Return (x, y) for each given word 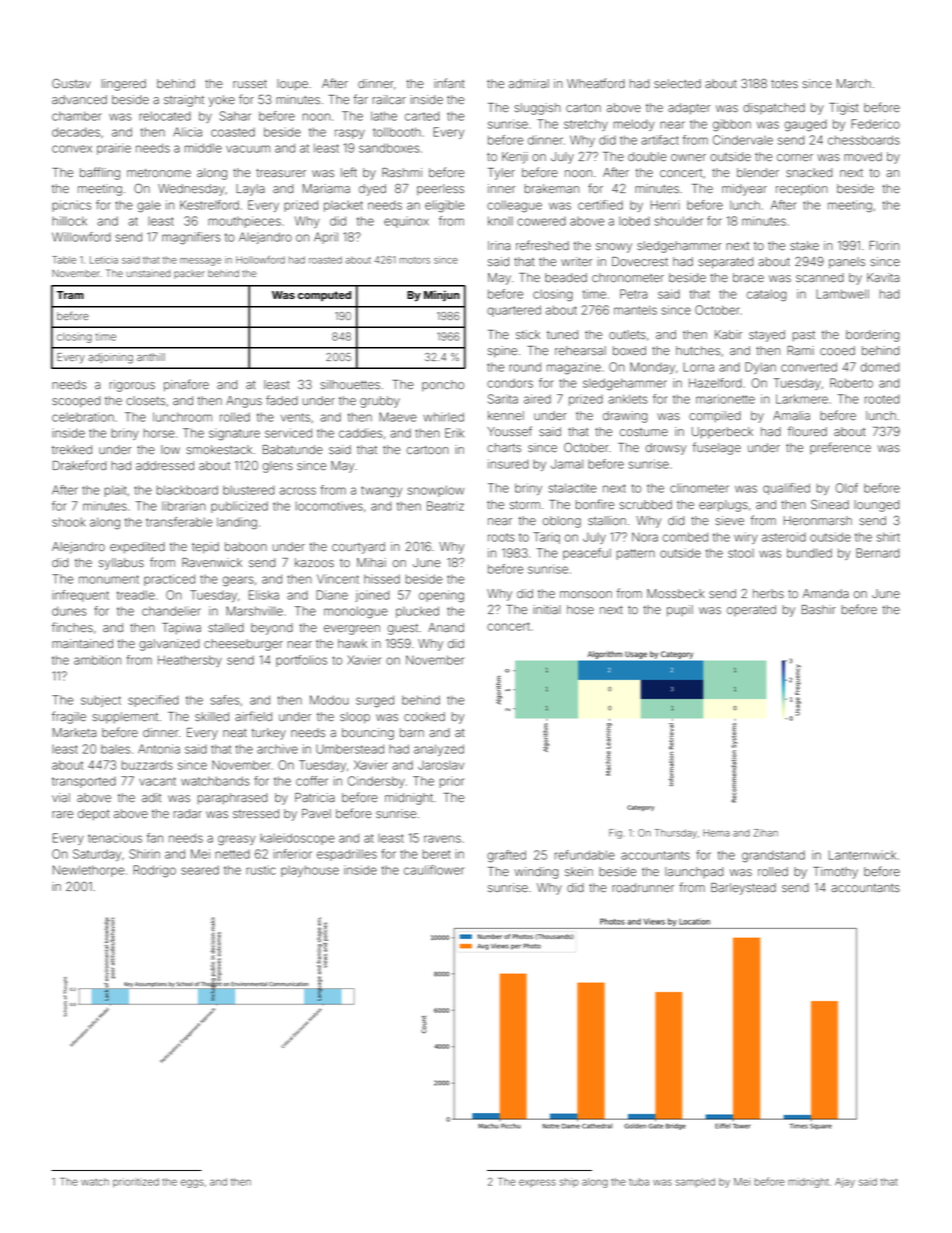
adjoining (110, 358)
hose (580, 609)
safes (225, 700)
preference (840, 448)
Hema (716, 833)
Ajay (845, 1183)
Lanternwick (862, 855)
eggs (192, 1183)
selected (677, 83)
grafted (506, 856)
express (537, 1183)
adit (151, 797)
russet (250, 84)
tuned (562, 334)
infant (449, 83)
